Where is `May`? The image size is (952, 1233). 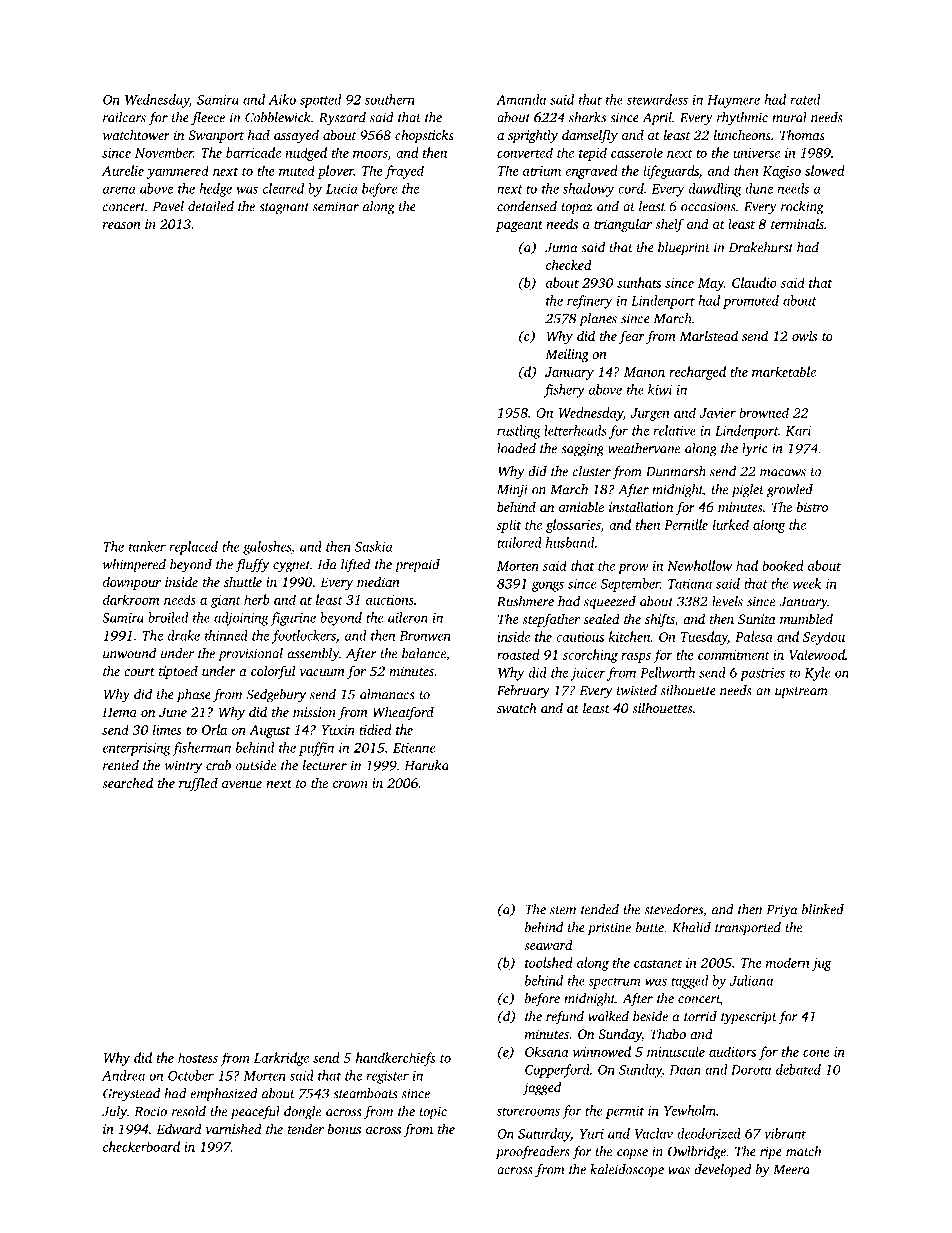 May is located at coordinates (711, 284).
